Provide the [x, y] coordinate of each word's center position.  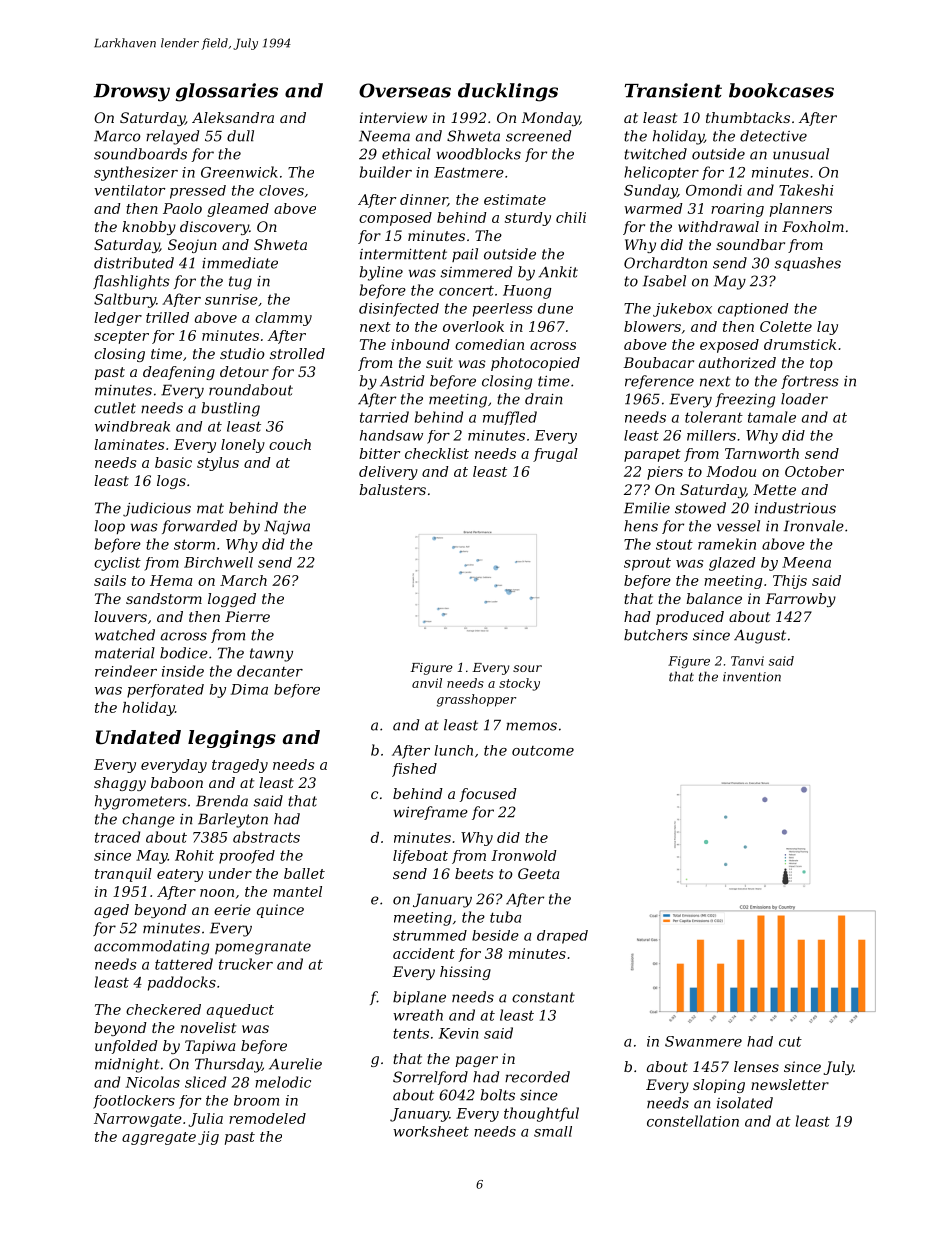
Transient [673, 90]
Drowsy [131, 93]
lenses [756, 1066]
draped [562, 937]
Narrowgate [138, 1120]
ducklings [508, 92]
